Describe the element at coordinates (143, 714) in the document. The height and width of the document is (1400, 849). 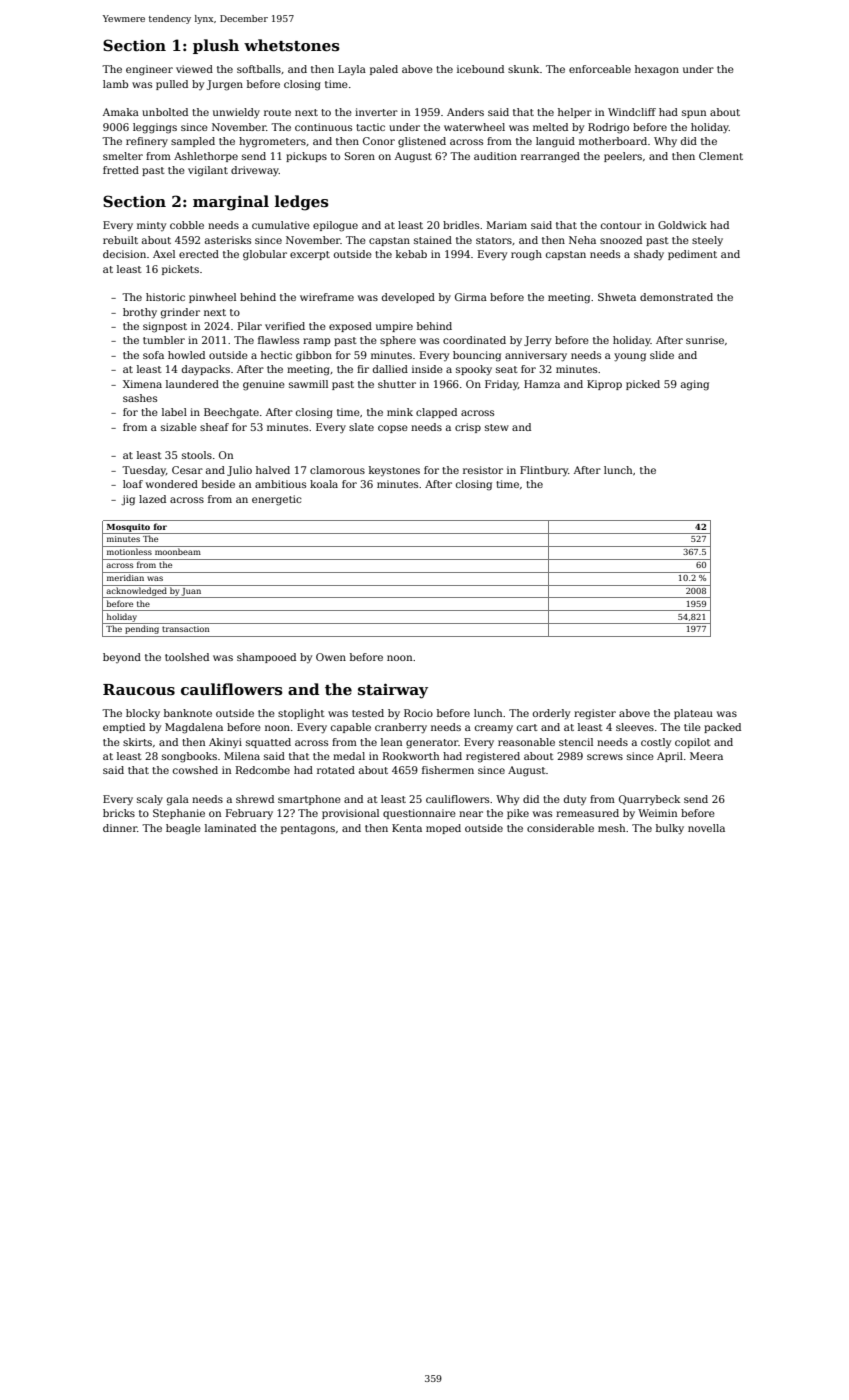
I see `blocky` at that location.
